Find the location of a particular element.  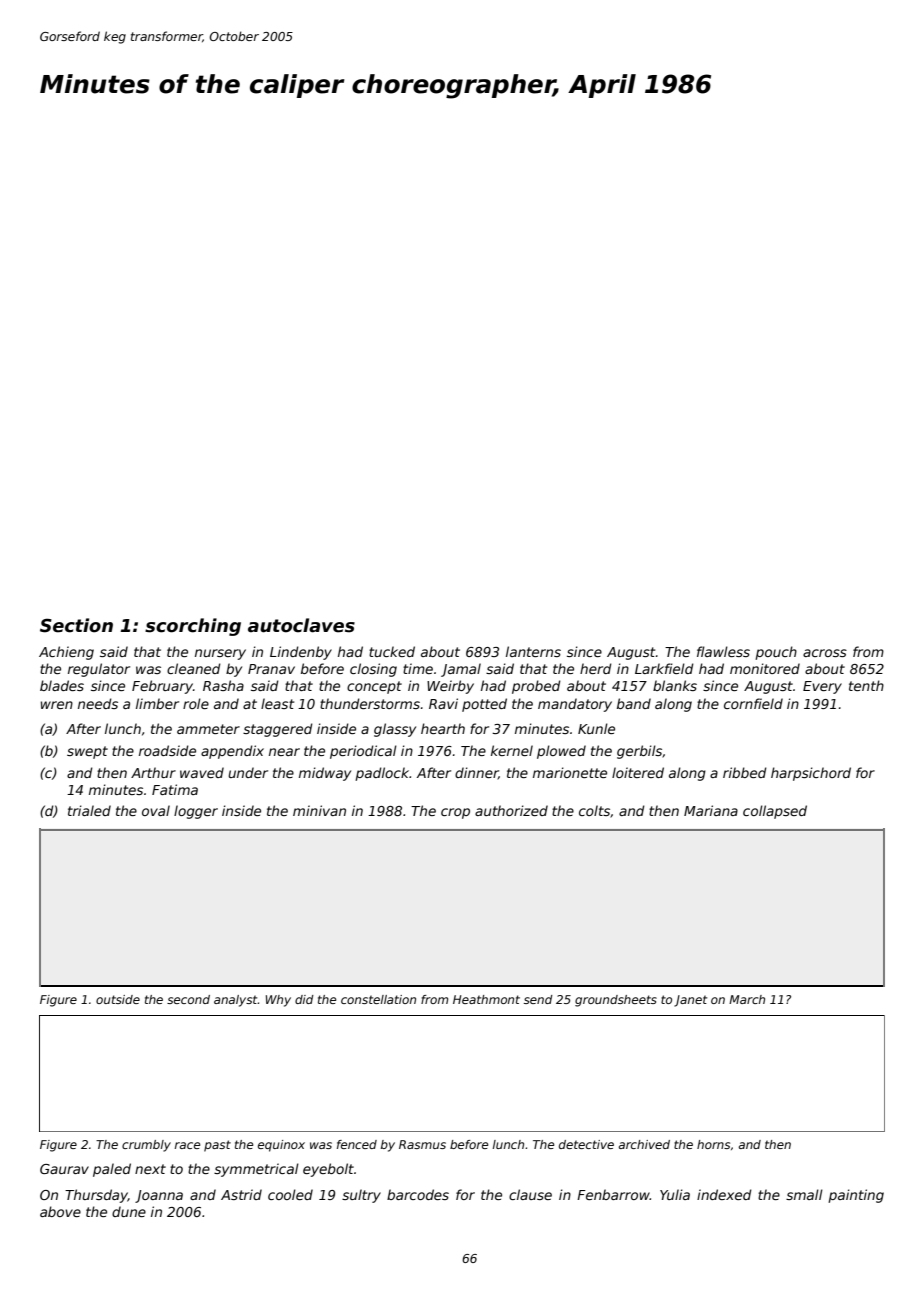

roadside is located at coordinates (167, 750).
